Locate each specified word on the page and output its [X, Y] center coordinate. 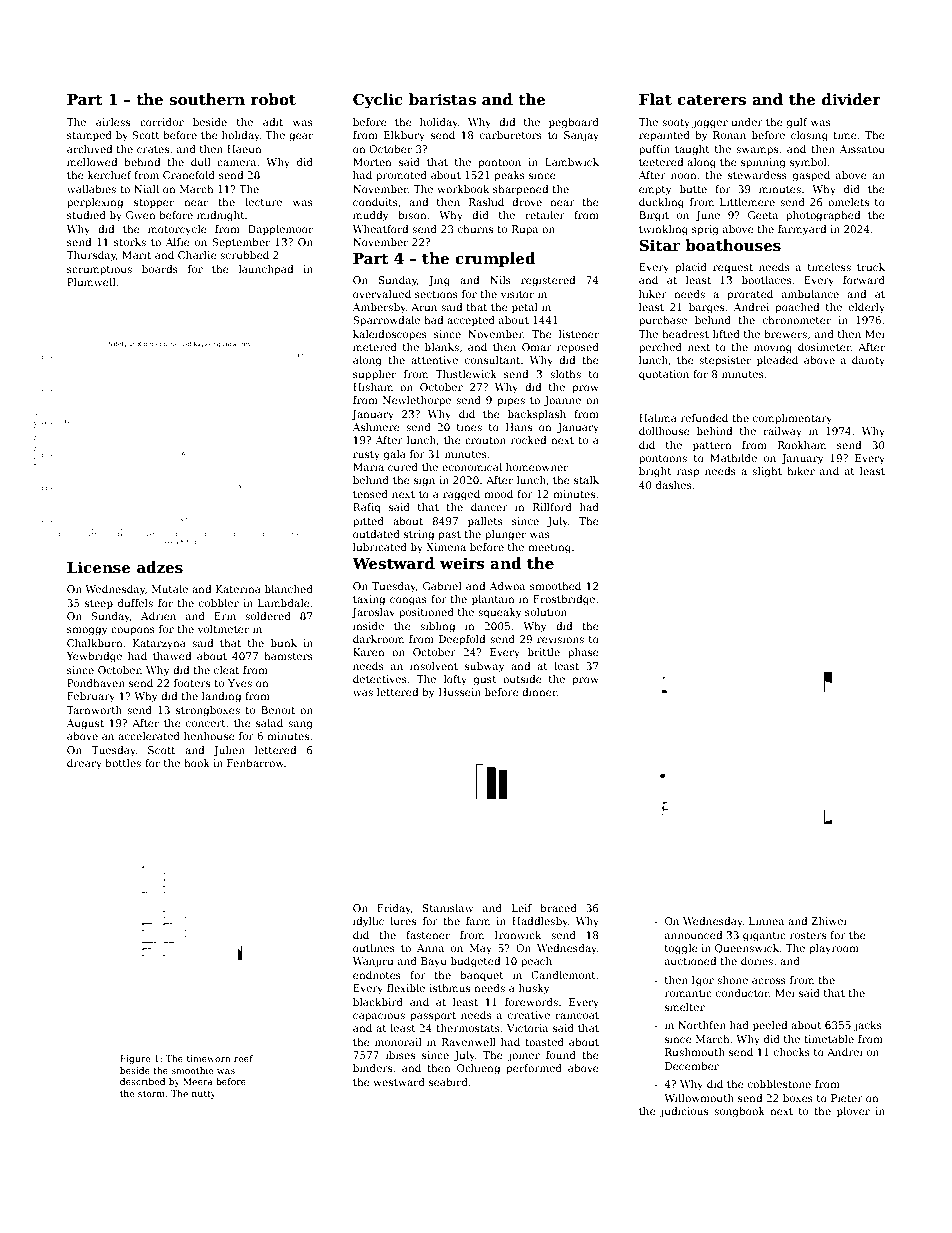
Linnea [766, 921]
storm [151, 1094]
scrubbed [244, 255]
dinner [539, 692]
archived [89, 149]
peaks [509, 176]
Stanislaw [448, 908]
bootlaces [767, 280]
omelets [848, 202]
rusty [366, 456]
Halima [658, 418]
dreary [84, 764]
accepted [471, 321]
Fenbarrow [255, 763]
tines [469, 427]
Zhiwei [829, 921]
